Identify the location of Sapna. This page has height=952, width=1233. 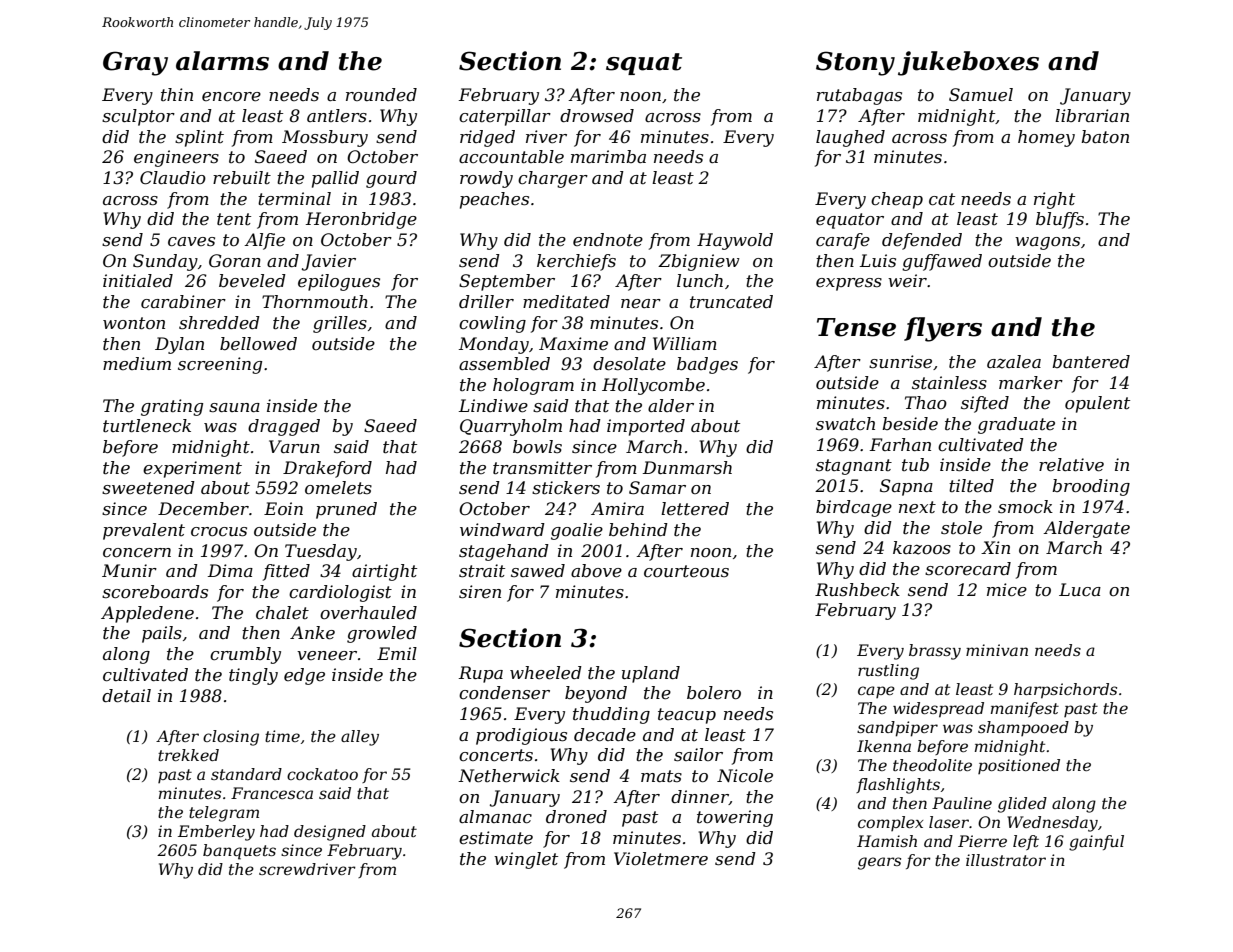
(906, 487).
